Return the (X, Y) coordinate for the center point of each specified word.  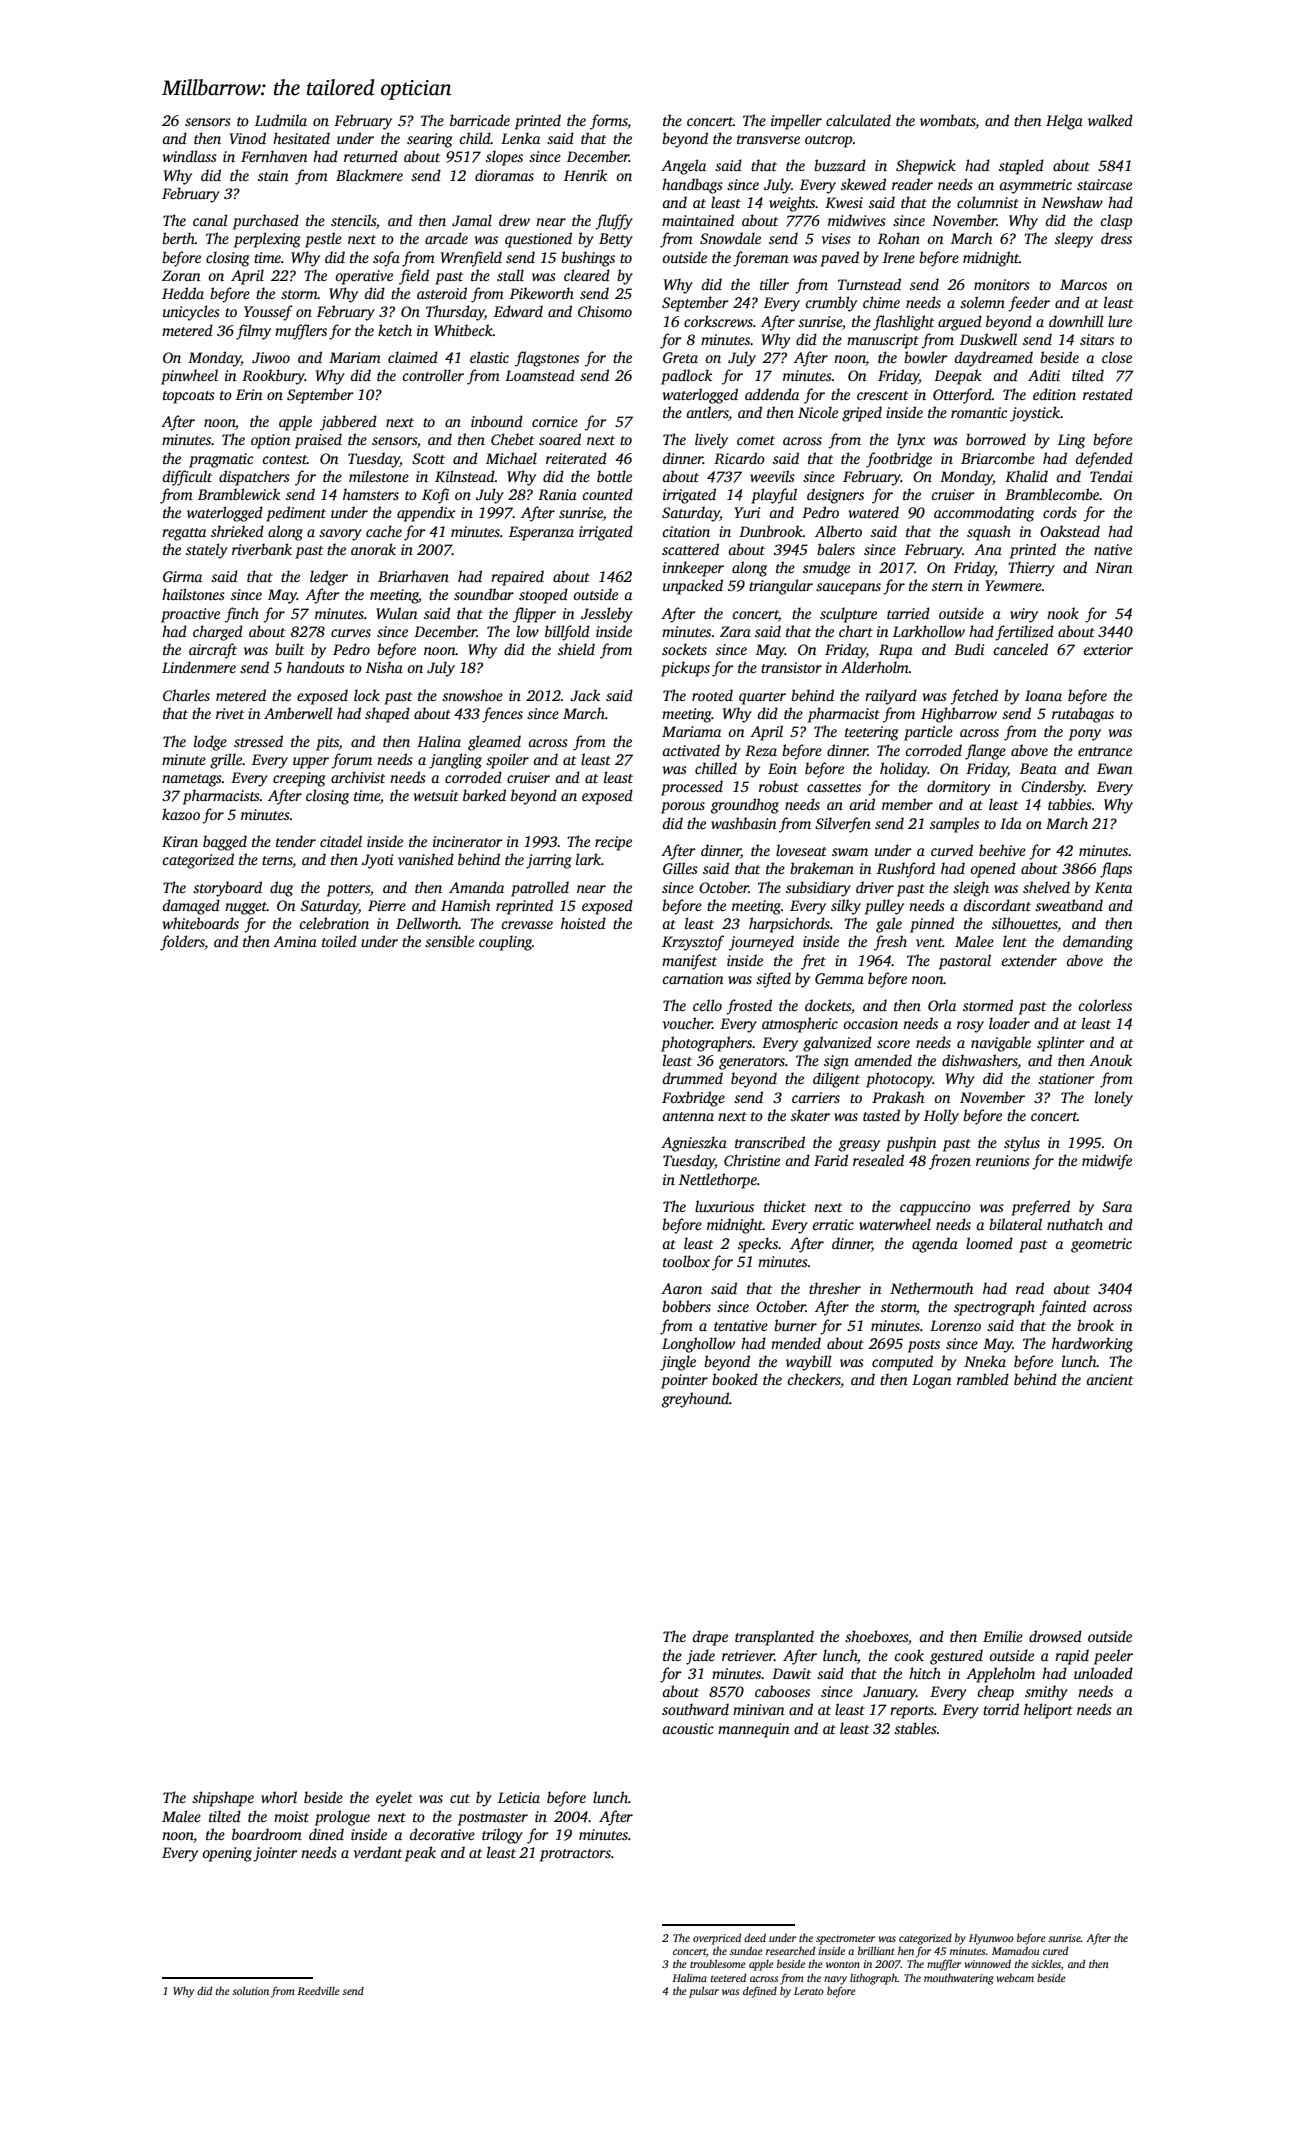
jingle (678, 1363)
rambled (983, 1379)
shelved (1046, 887)
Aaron (681, 1288)
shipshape (223, 1799)
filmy (253, 332)
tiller (774, 284)
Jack (585, 695)
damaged (191, 907)
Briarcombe (998, 458)
